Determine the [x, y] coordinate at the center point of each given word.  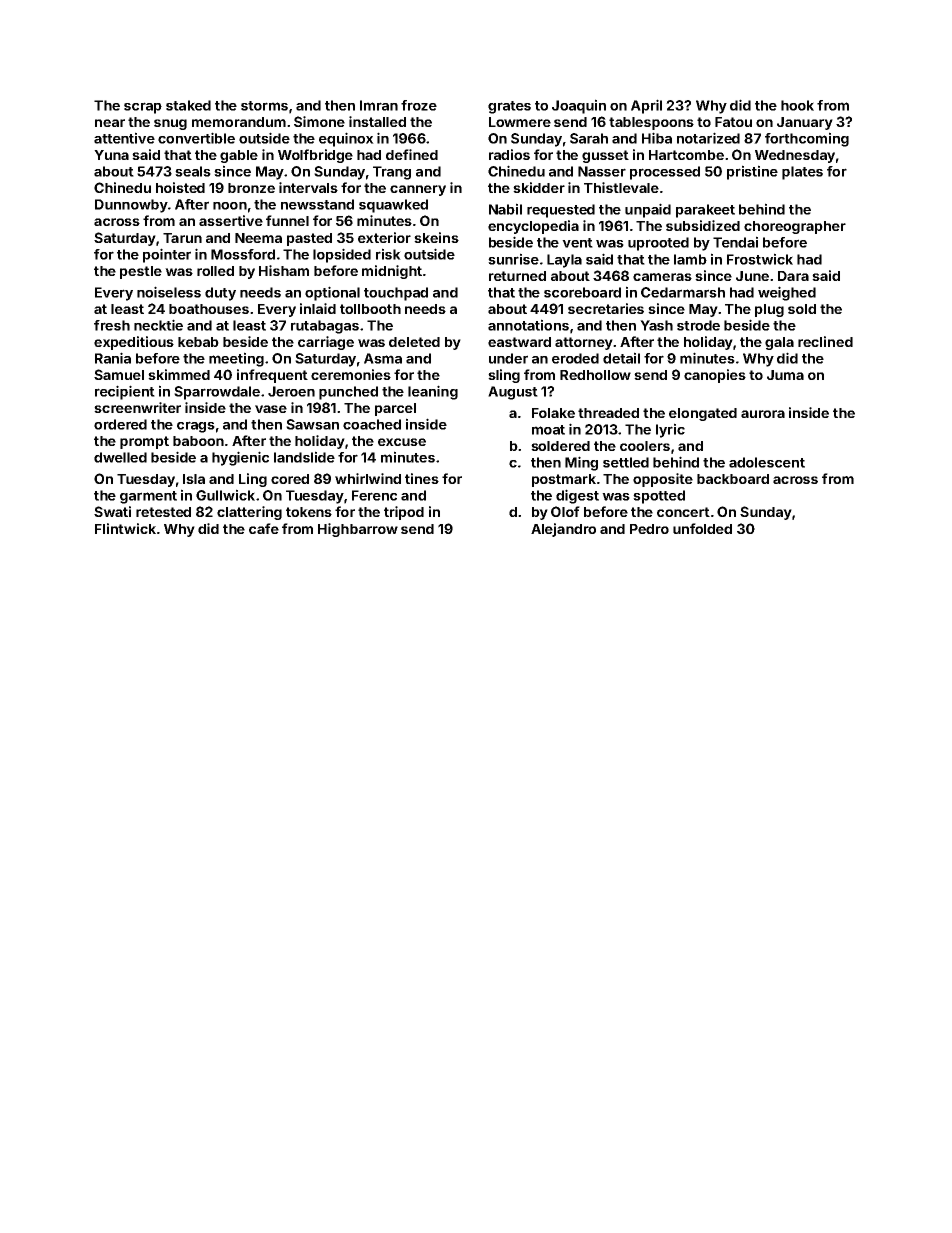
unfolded [702, 528]
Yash [656, 325]
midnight [392, 272]
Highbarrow [358, 530]
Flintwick [125, 528]
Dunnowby [131, 206]
